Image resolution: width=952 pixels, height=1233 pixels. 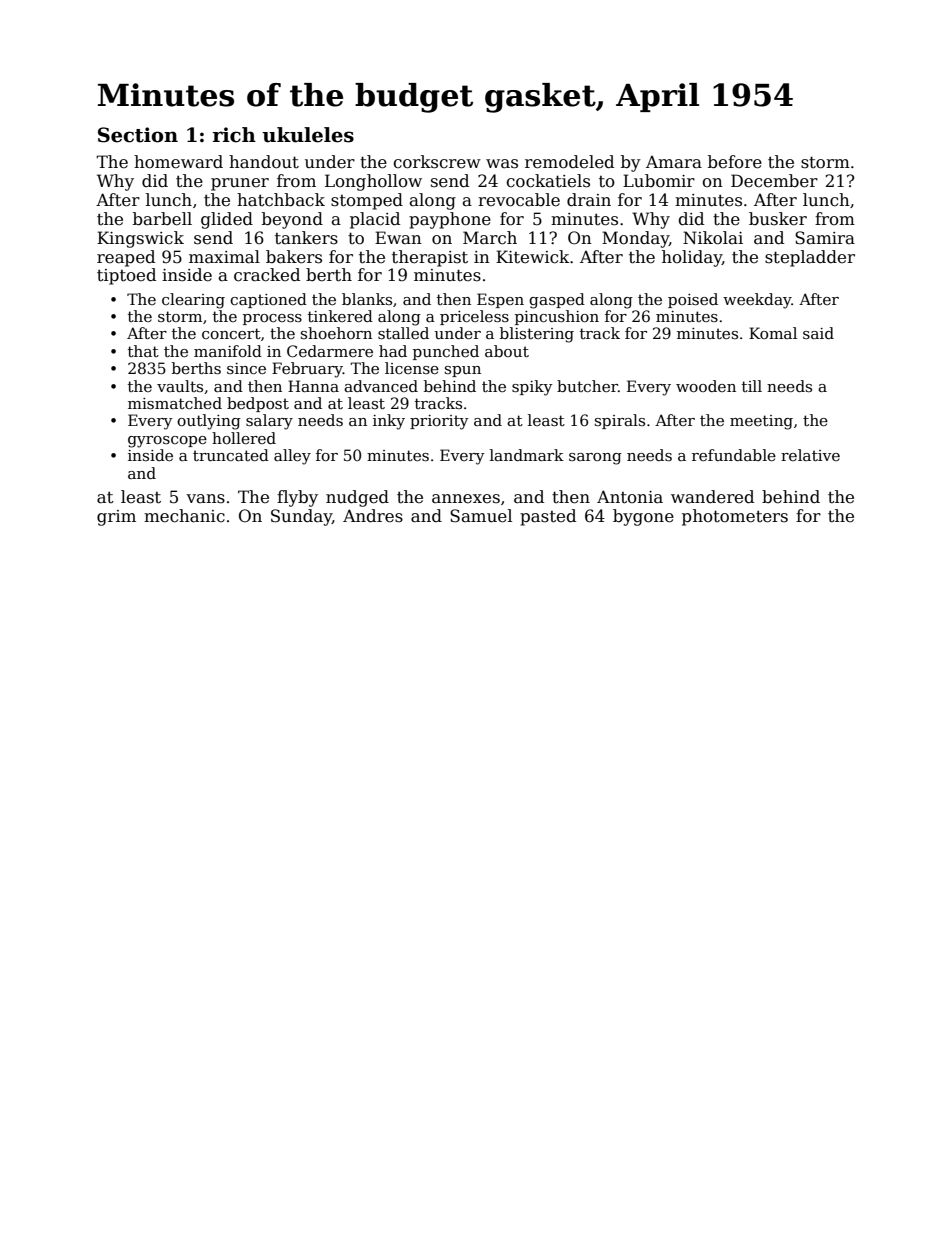 I want to click on ukuleles, so click(x=308, y=135).
